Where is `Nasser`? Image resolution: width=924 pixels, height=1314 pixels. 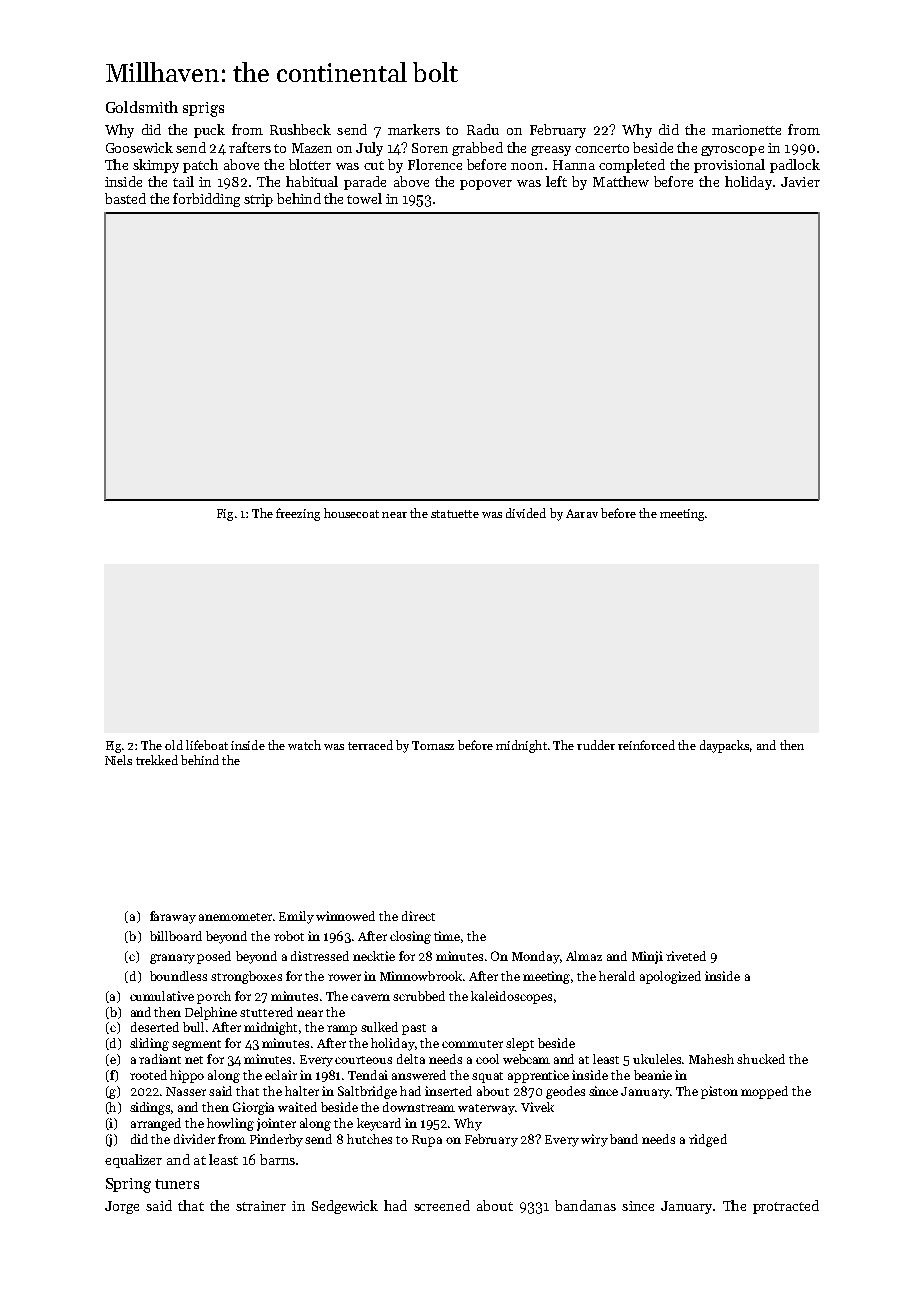 Nasser is located at coordinates (186, 1091).
